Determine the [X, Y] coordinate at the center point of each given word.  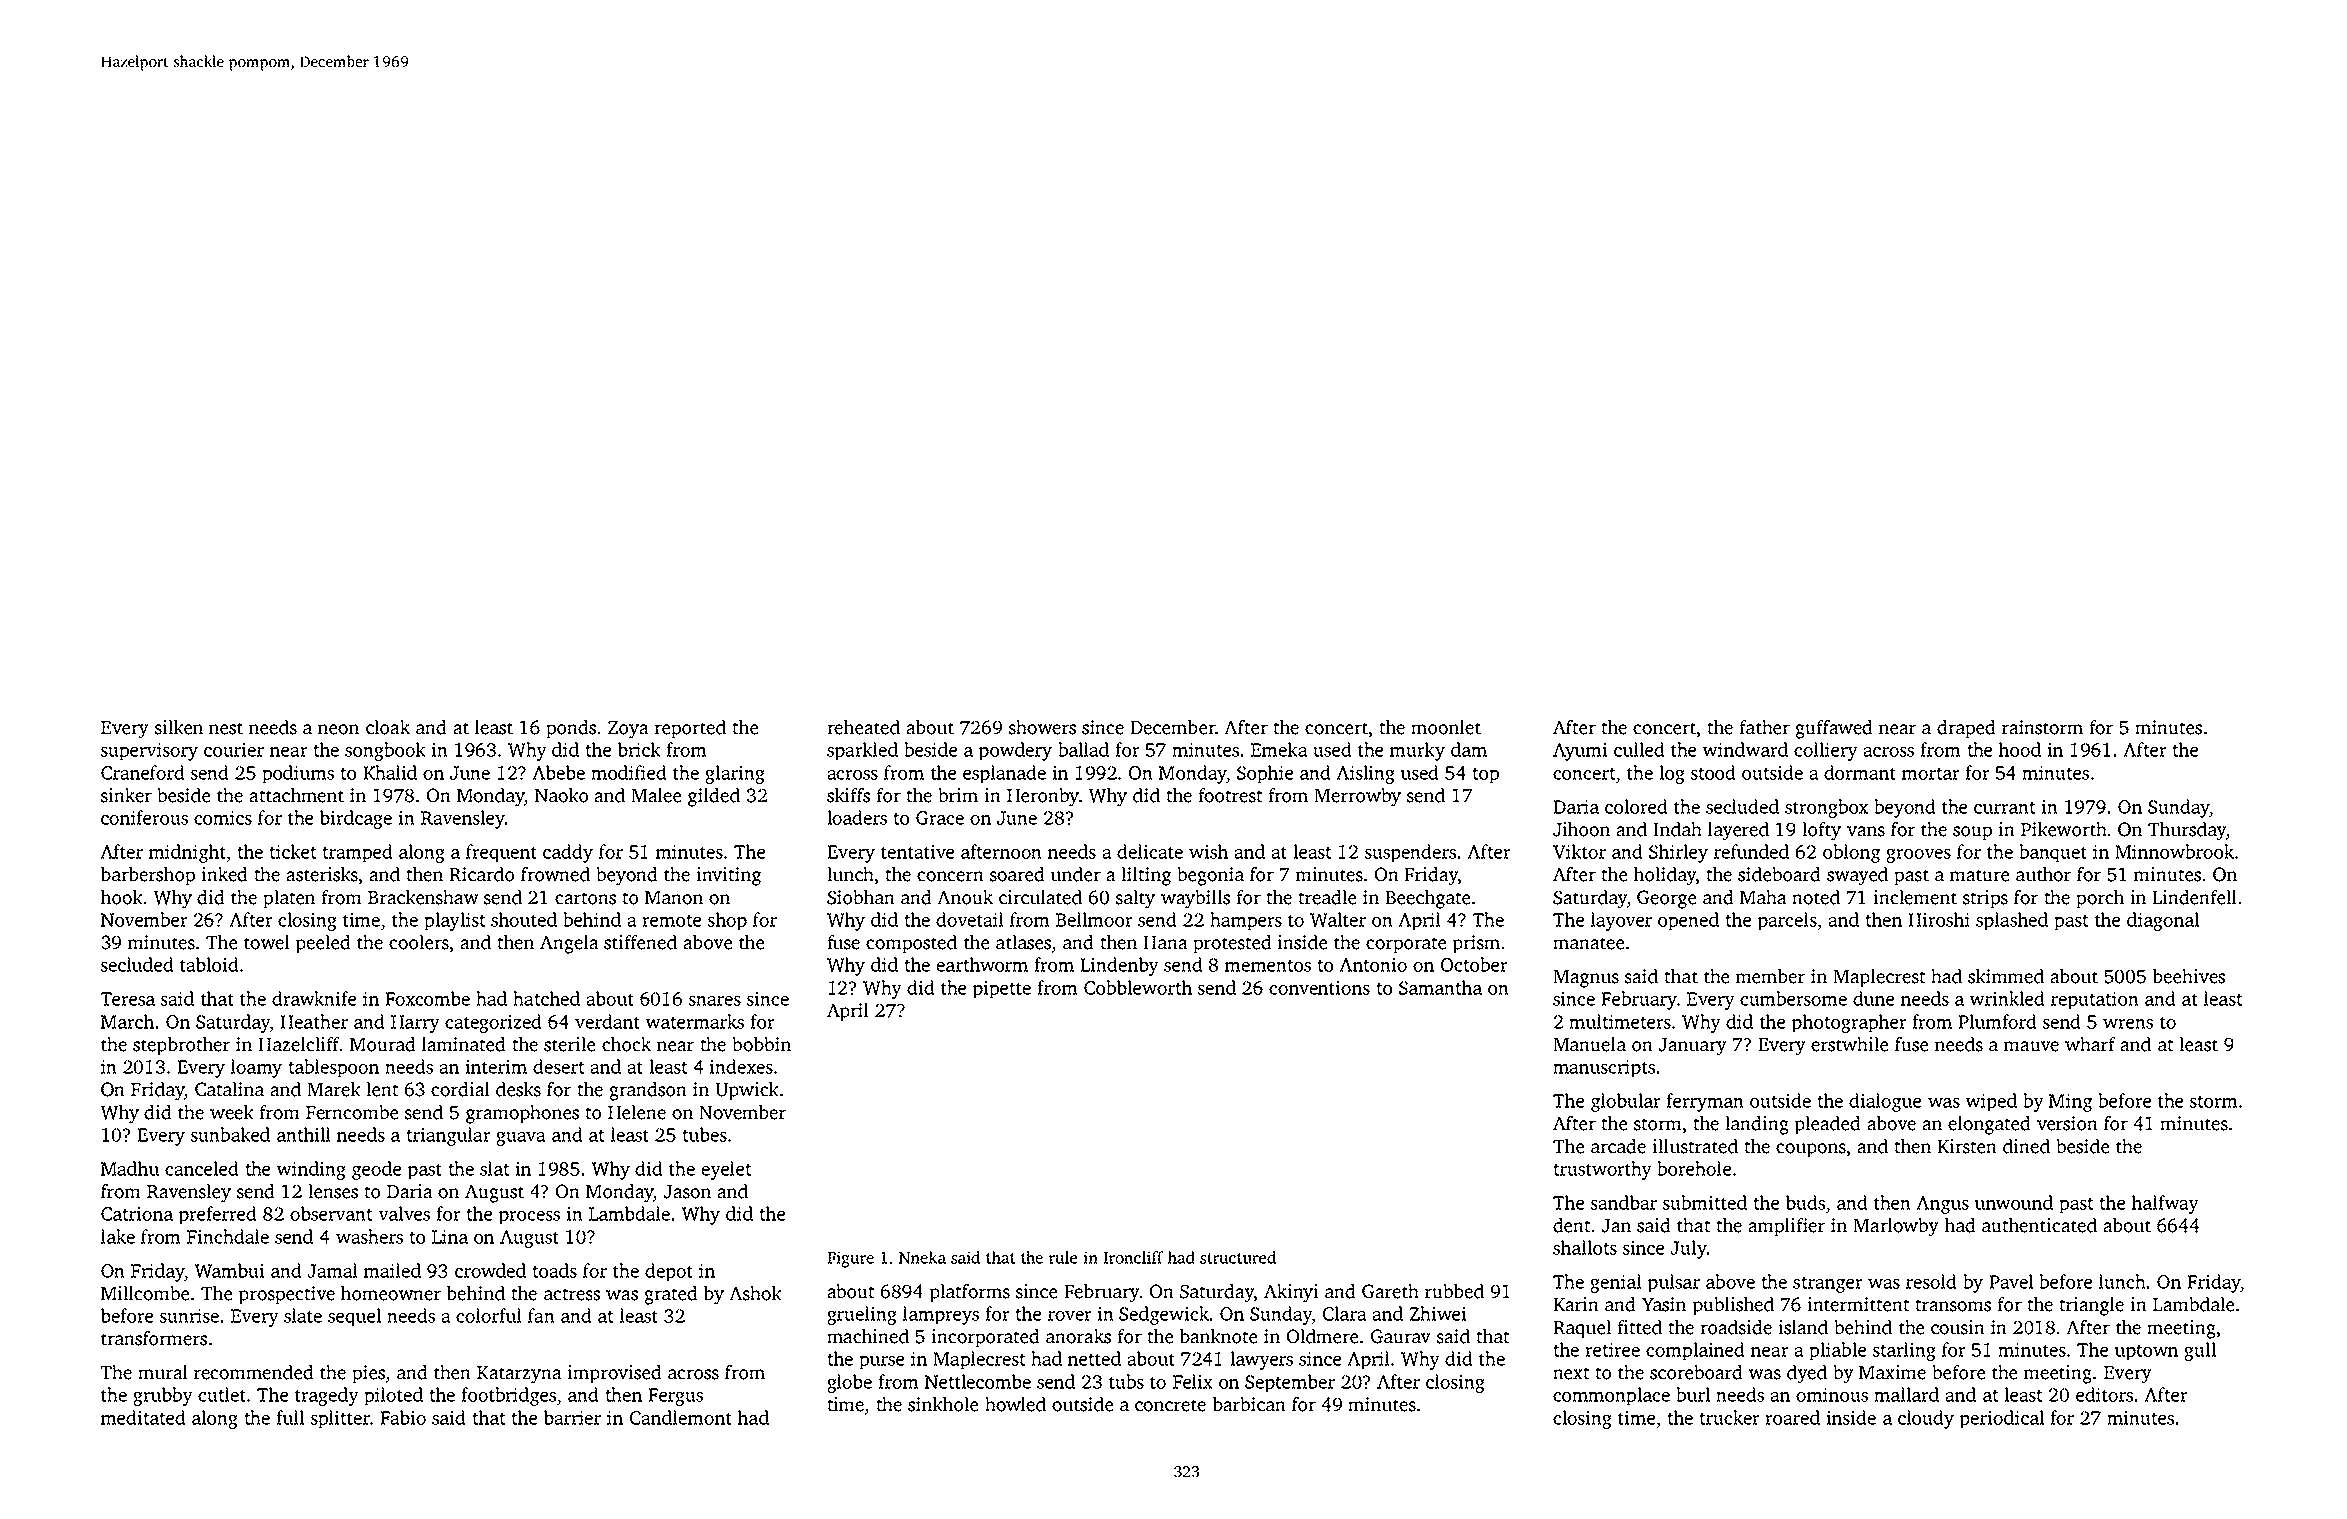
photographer [1849, 1023]
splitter [340, 1419]
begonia [1211, 876]
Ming [2070, 1102]
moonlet [1446, 727]
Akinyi [1291, 1293]
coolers [419, 942]
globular [1626, 1102]
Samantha [1440, 987]
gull [2200, 1351]
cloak [388, 727]
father [1764, 727]
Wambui [229, 1270]
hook [122, 897]
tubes [705, 1134]
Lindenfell [2194, 897]
